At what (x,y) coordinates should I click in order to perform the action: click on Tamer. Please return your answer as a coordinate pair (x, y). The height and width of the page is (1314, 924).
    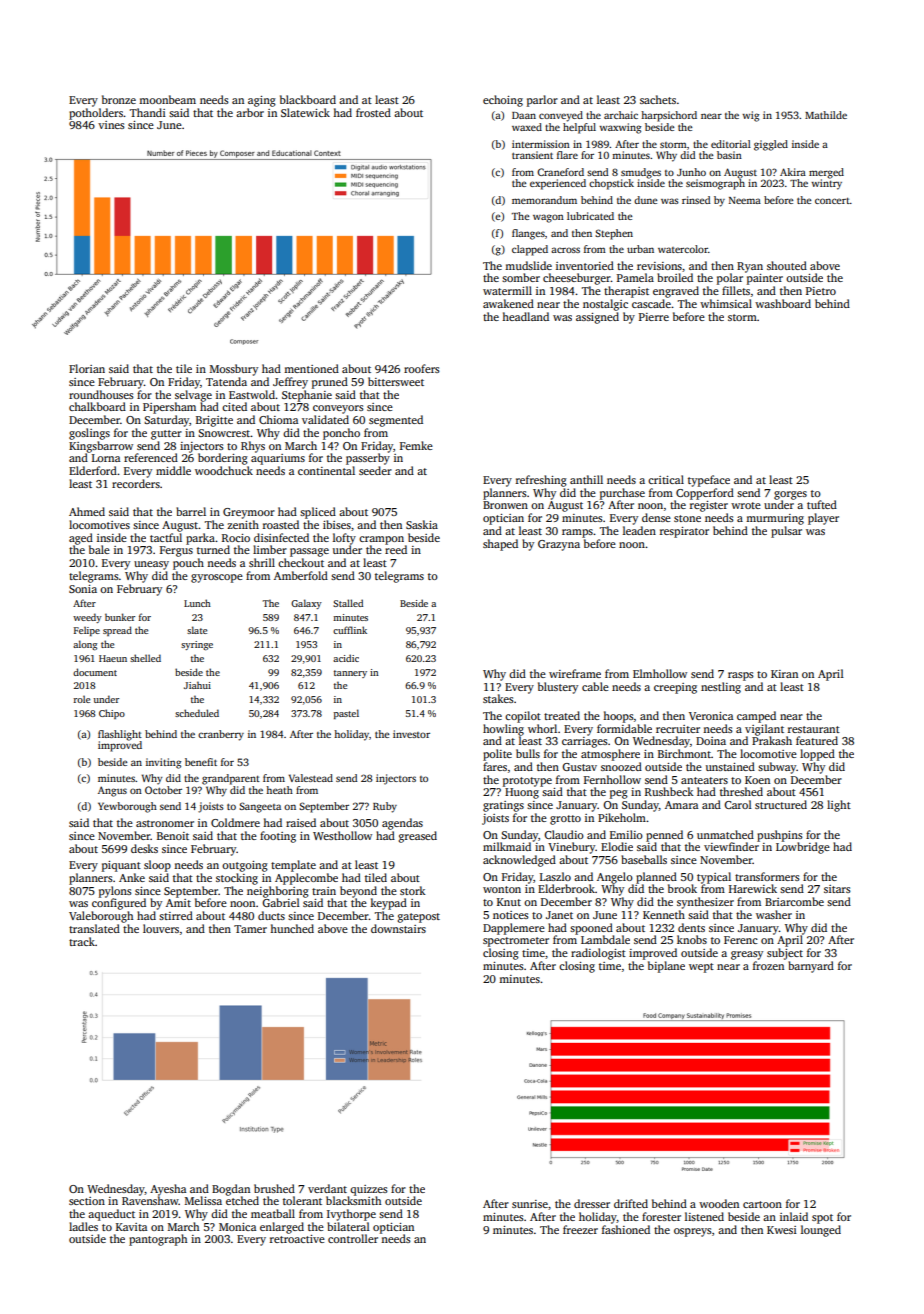
    Looking at the image, I should click on (250, 929).
